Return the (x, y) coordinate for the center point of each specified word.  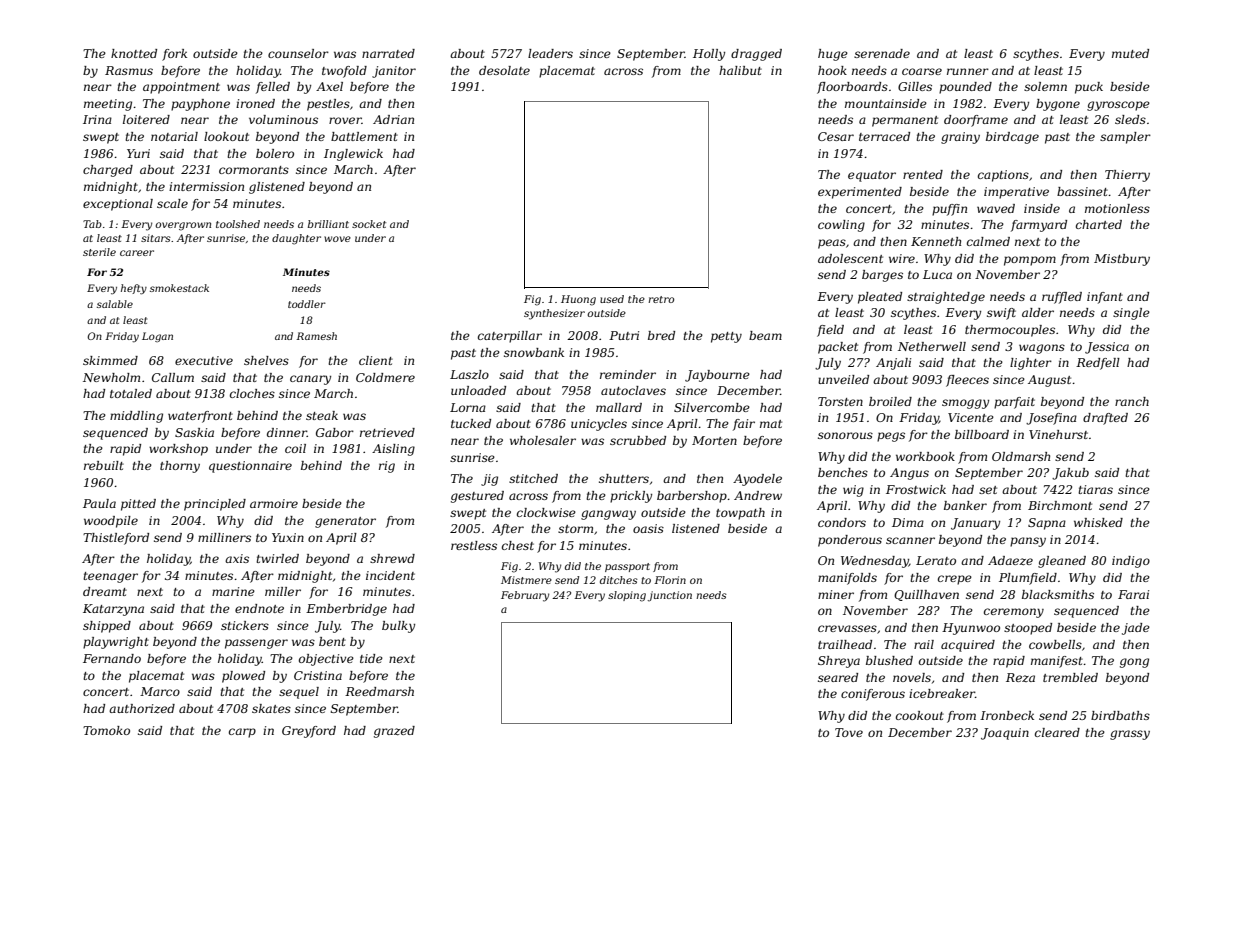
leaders (550, 53)
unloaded (478, 390)
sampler (1125, 138)
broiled (890, 401)
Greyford (309, 732)
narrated (388, 53)
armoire (274, 503)
